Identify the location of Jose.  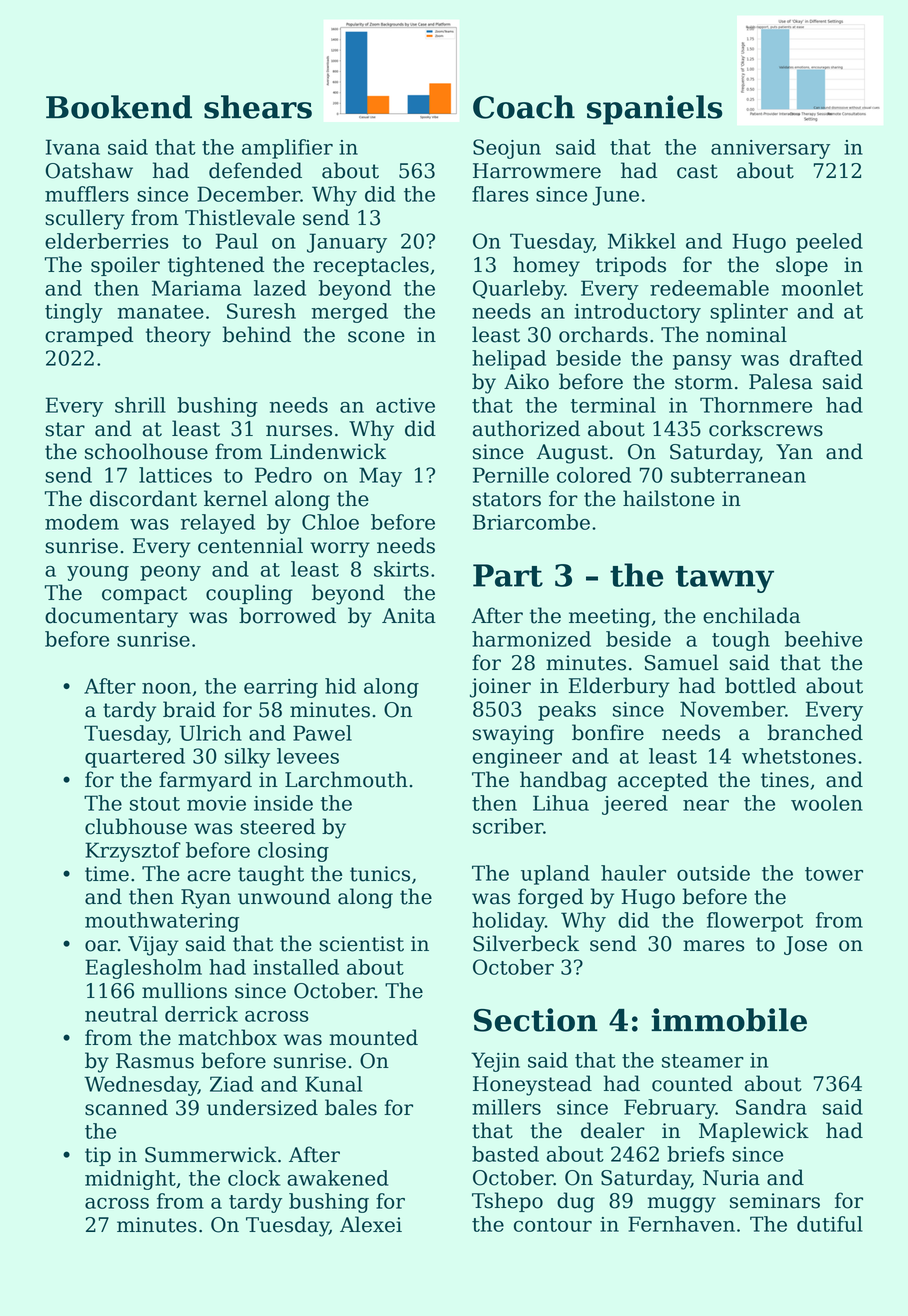
(805, 945).
